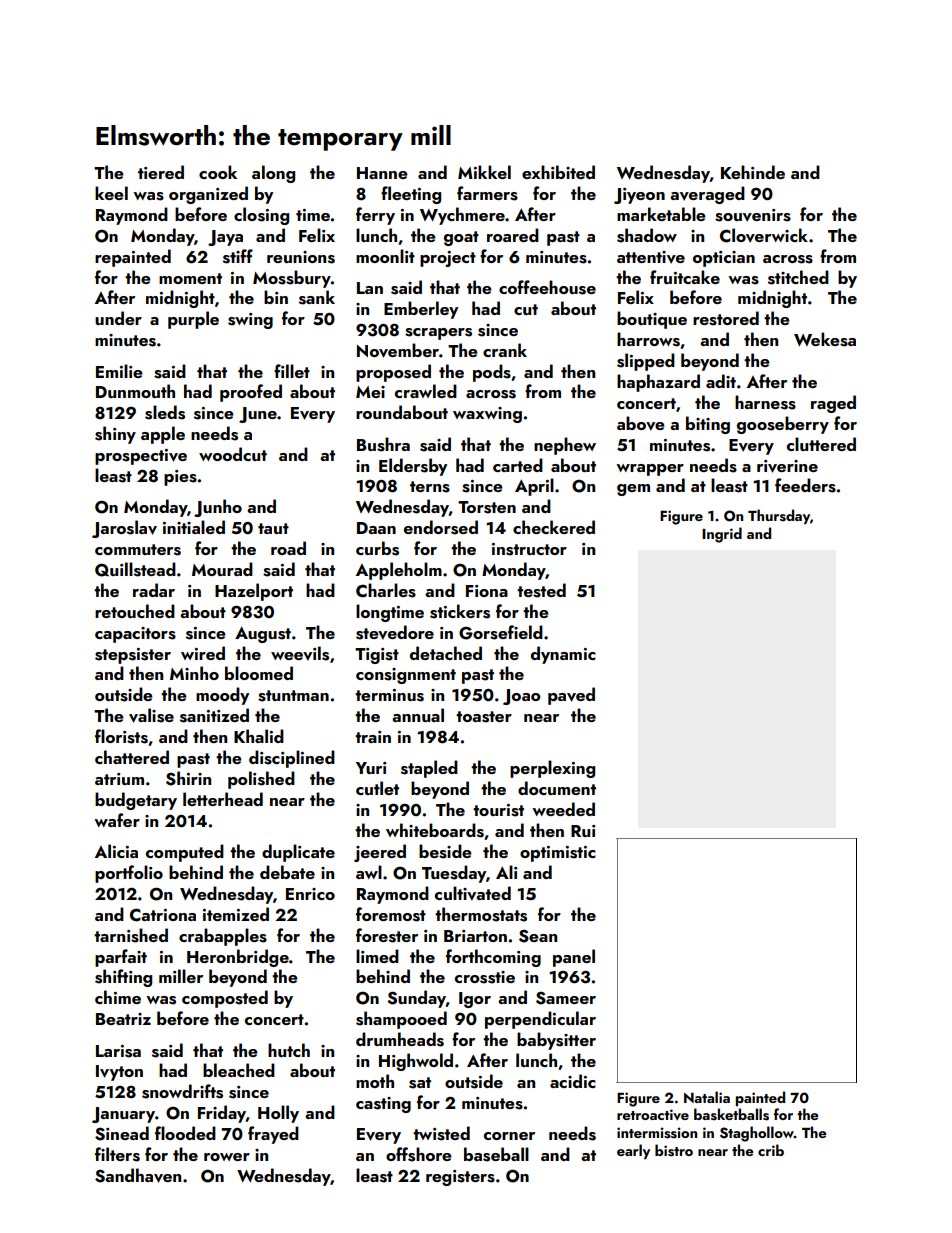 The height and width of the screenshot is (1233, 952). What do you see at coordinates (563, 809) in the screenshot?
I see `weeded` at bounding box center [563, 809].
